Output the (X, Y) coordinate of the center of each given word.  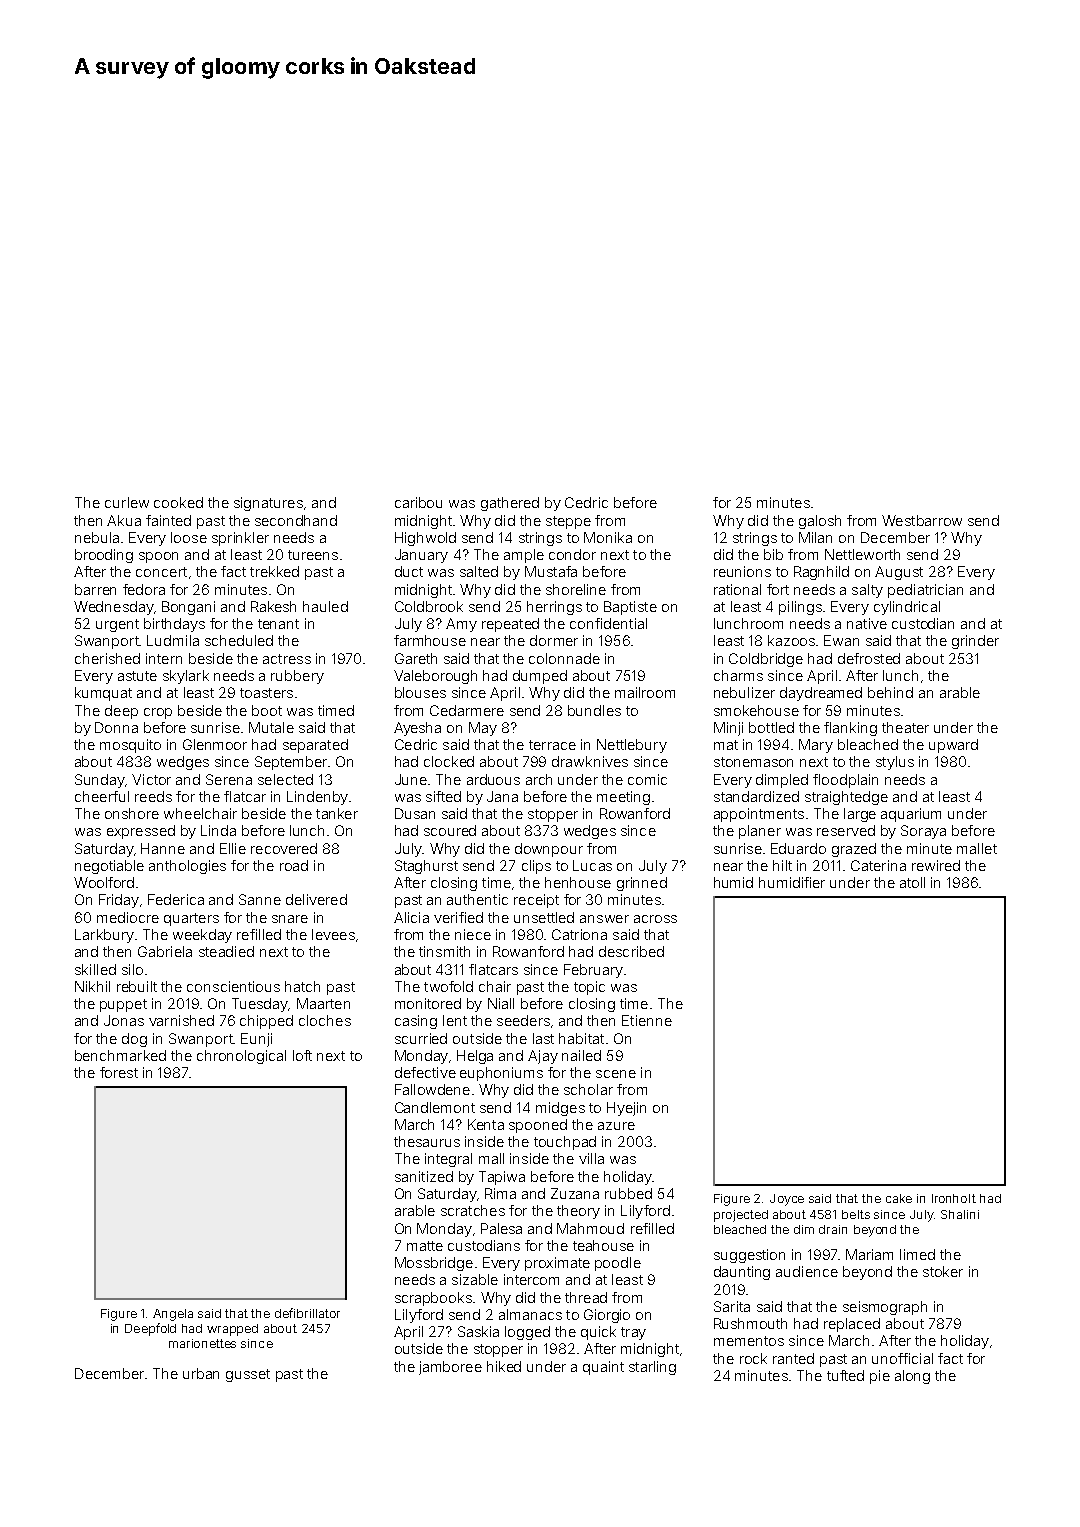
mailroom (645, 692)
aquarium (911, 815)
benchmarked (120, 1055)
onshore (132, 813)
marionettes (202, 1343)
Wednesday (114, 608)
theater (905, 727)
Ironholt (954, 1198)
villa (591, 1158)
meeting (623, 798)
